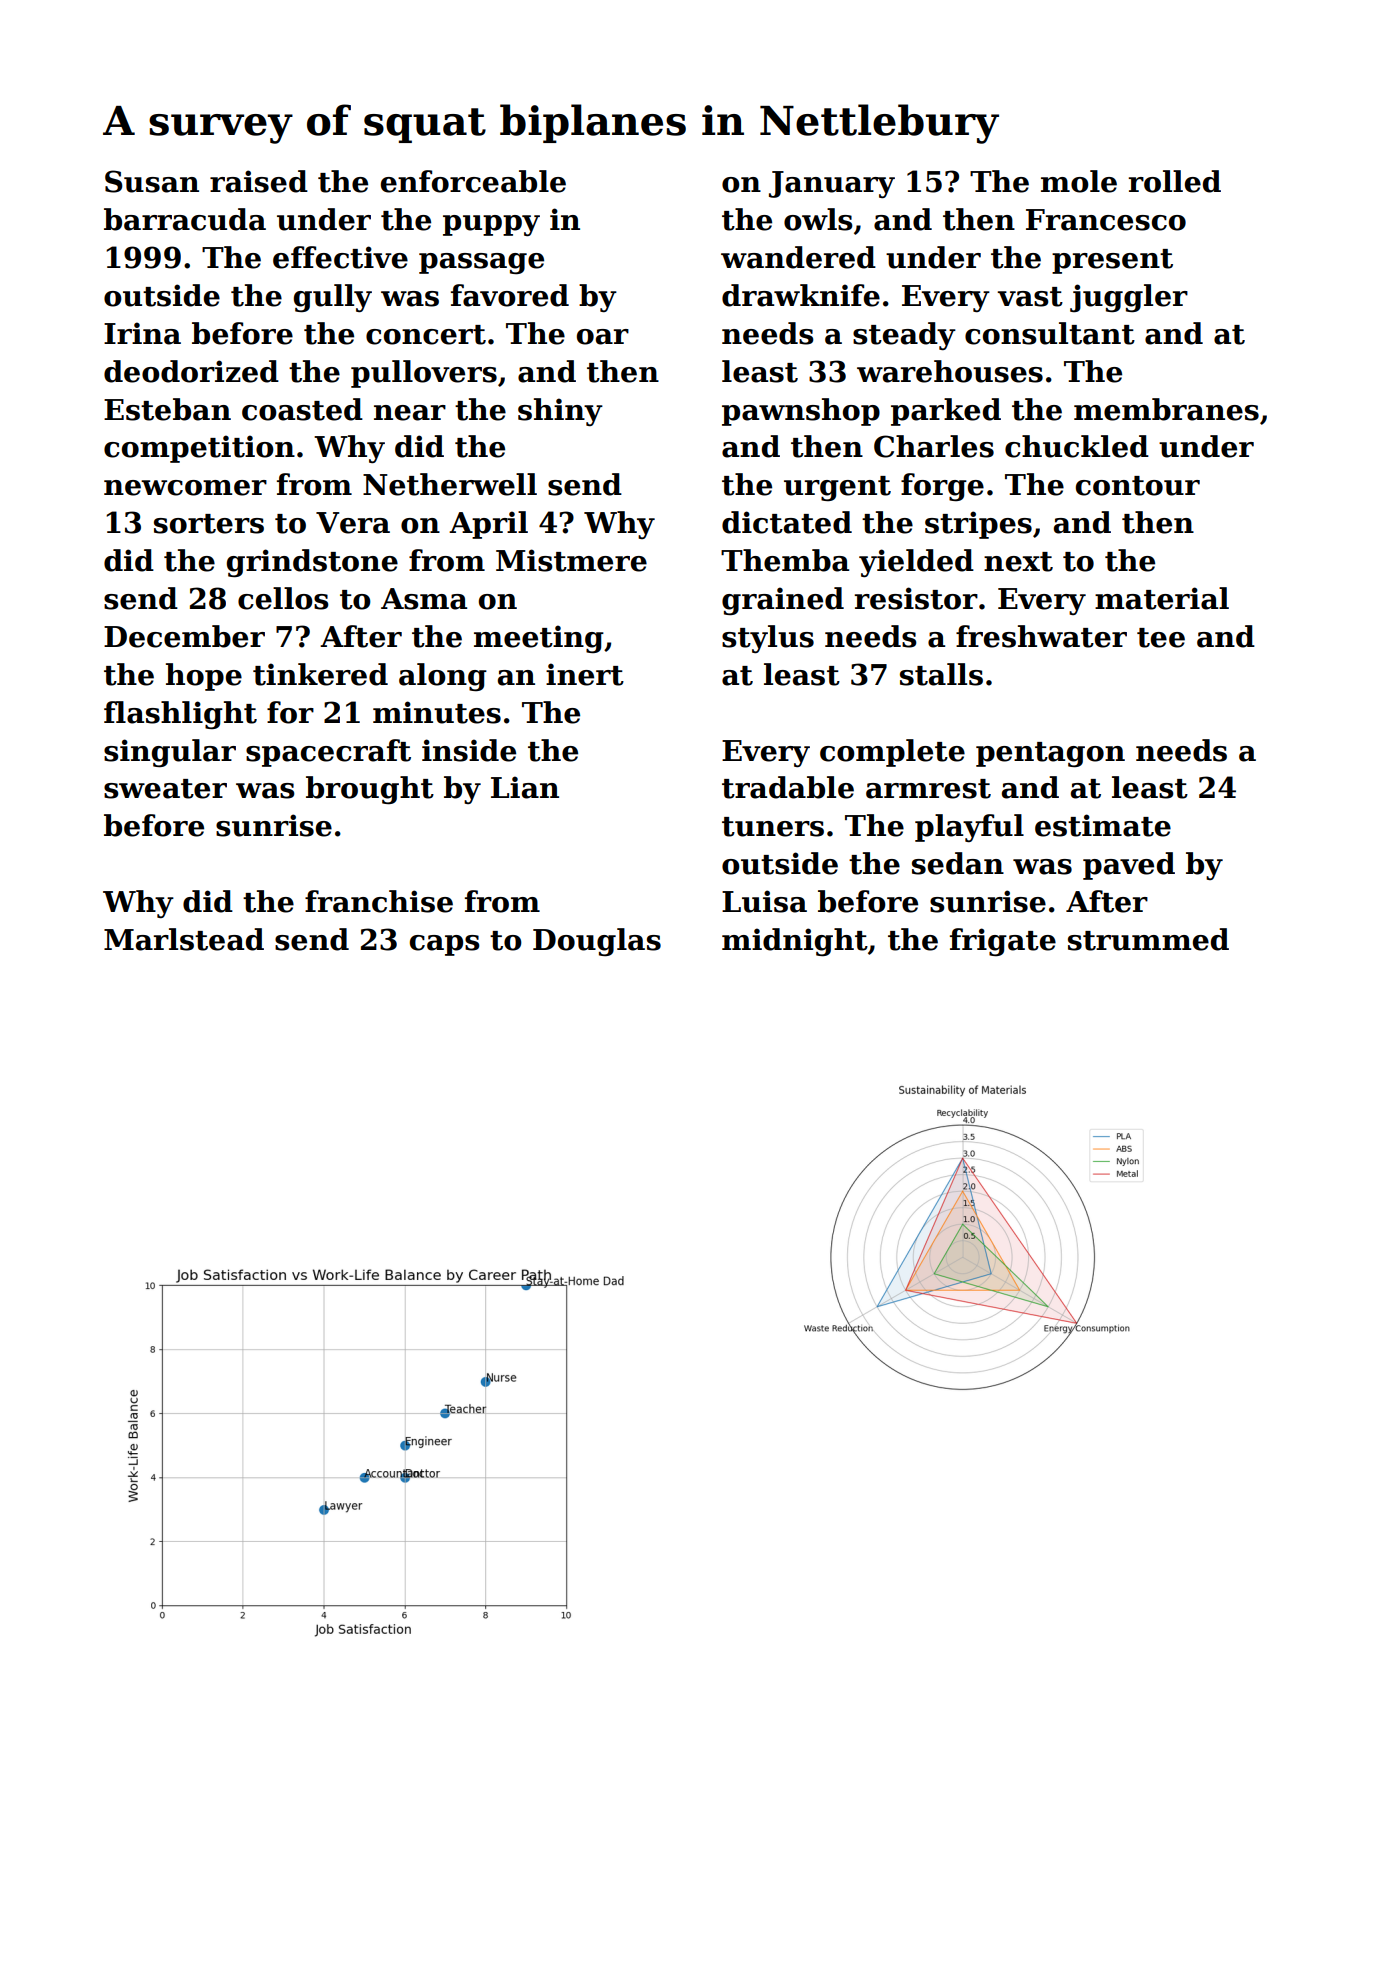  I want to click on Mistmere, so click(571, 560).
